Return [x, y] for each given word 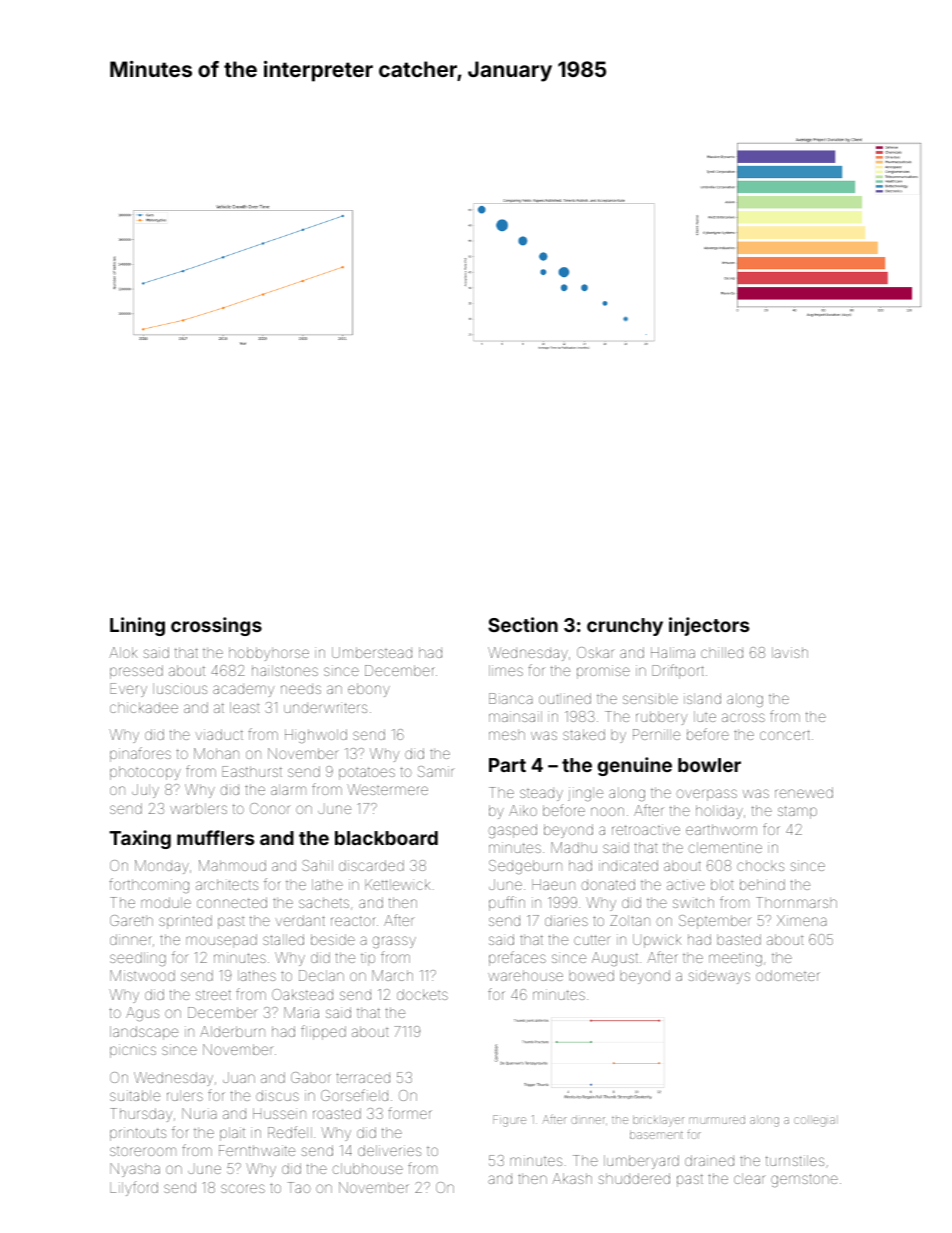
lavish [790, 652]
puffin [507, 903]
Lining [137, 626]
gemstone [804, 1180]
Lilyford [134, 1188]
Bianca [511, 698]
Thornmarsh [796, 902]
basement [656, 1134]
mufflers [215, 837]
